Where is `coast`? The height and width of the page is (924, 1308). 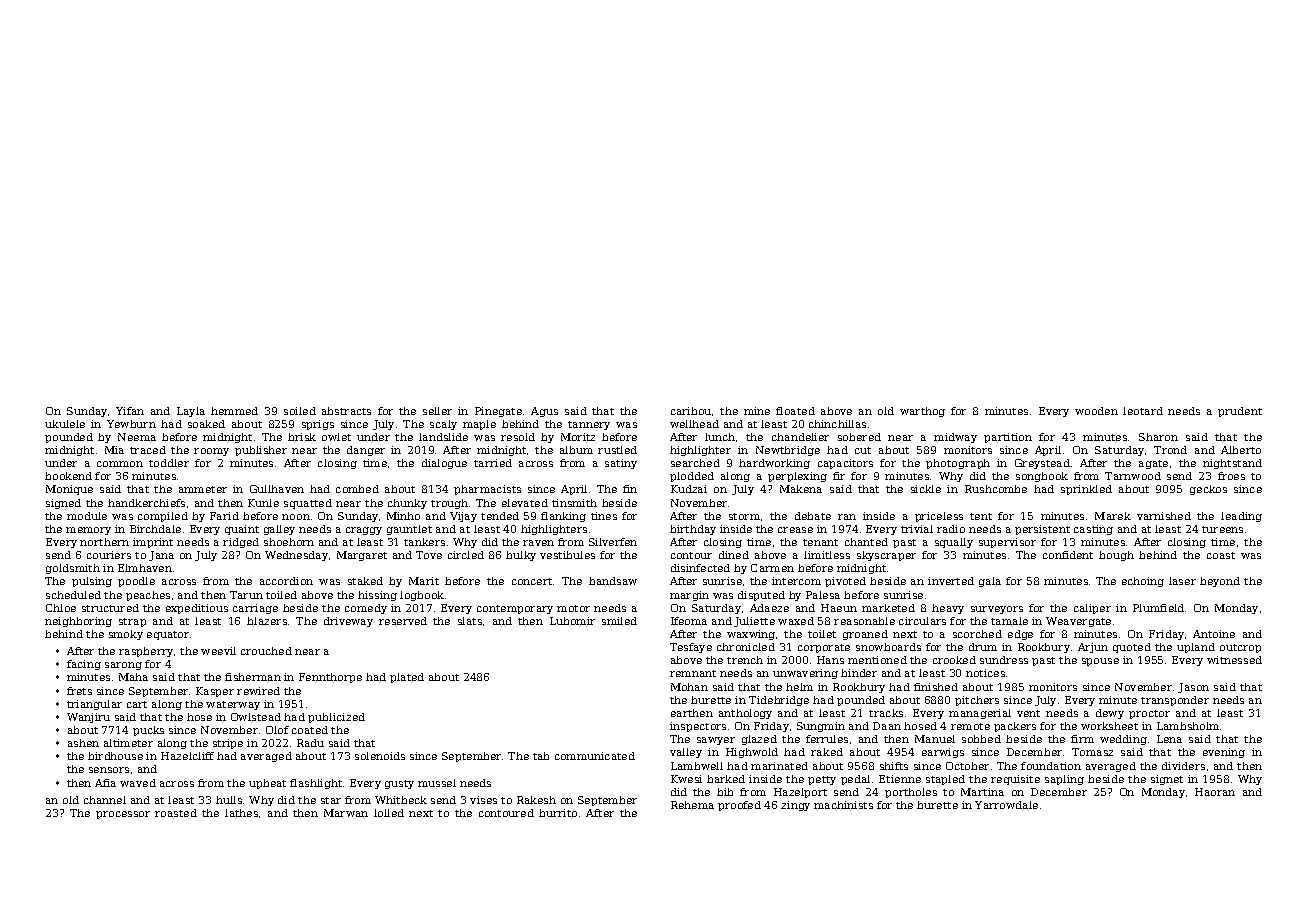
coast is located at coordinates (1221, 555).
